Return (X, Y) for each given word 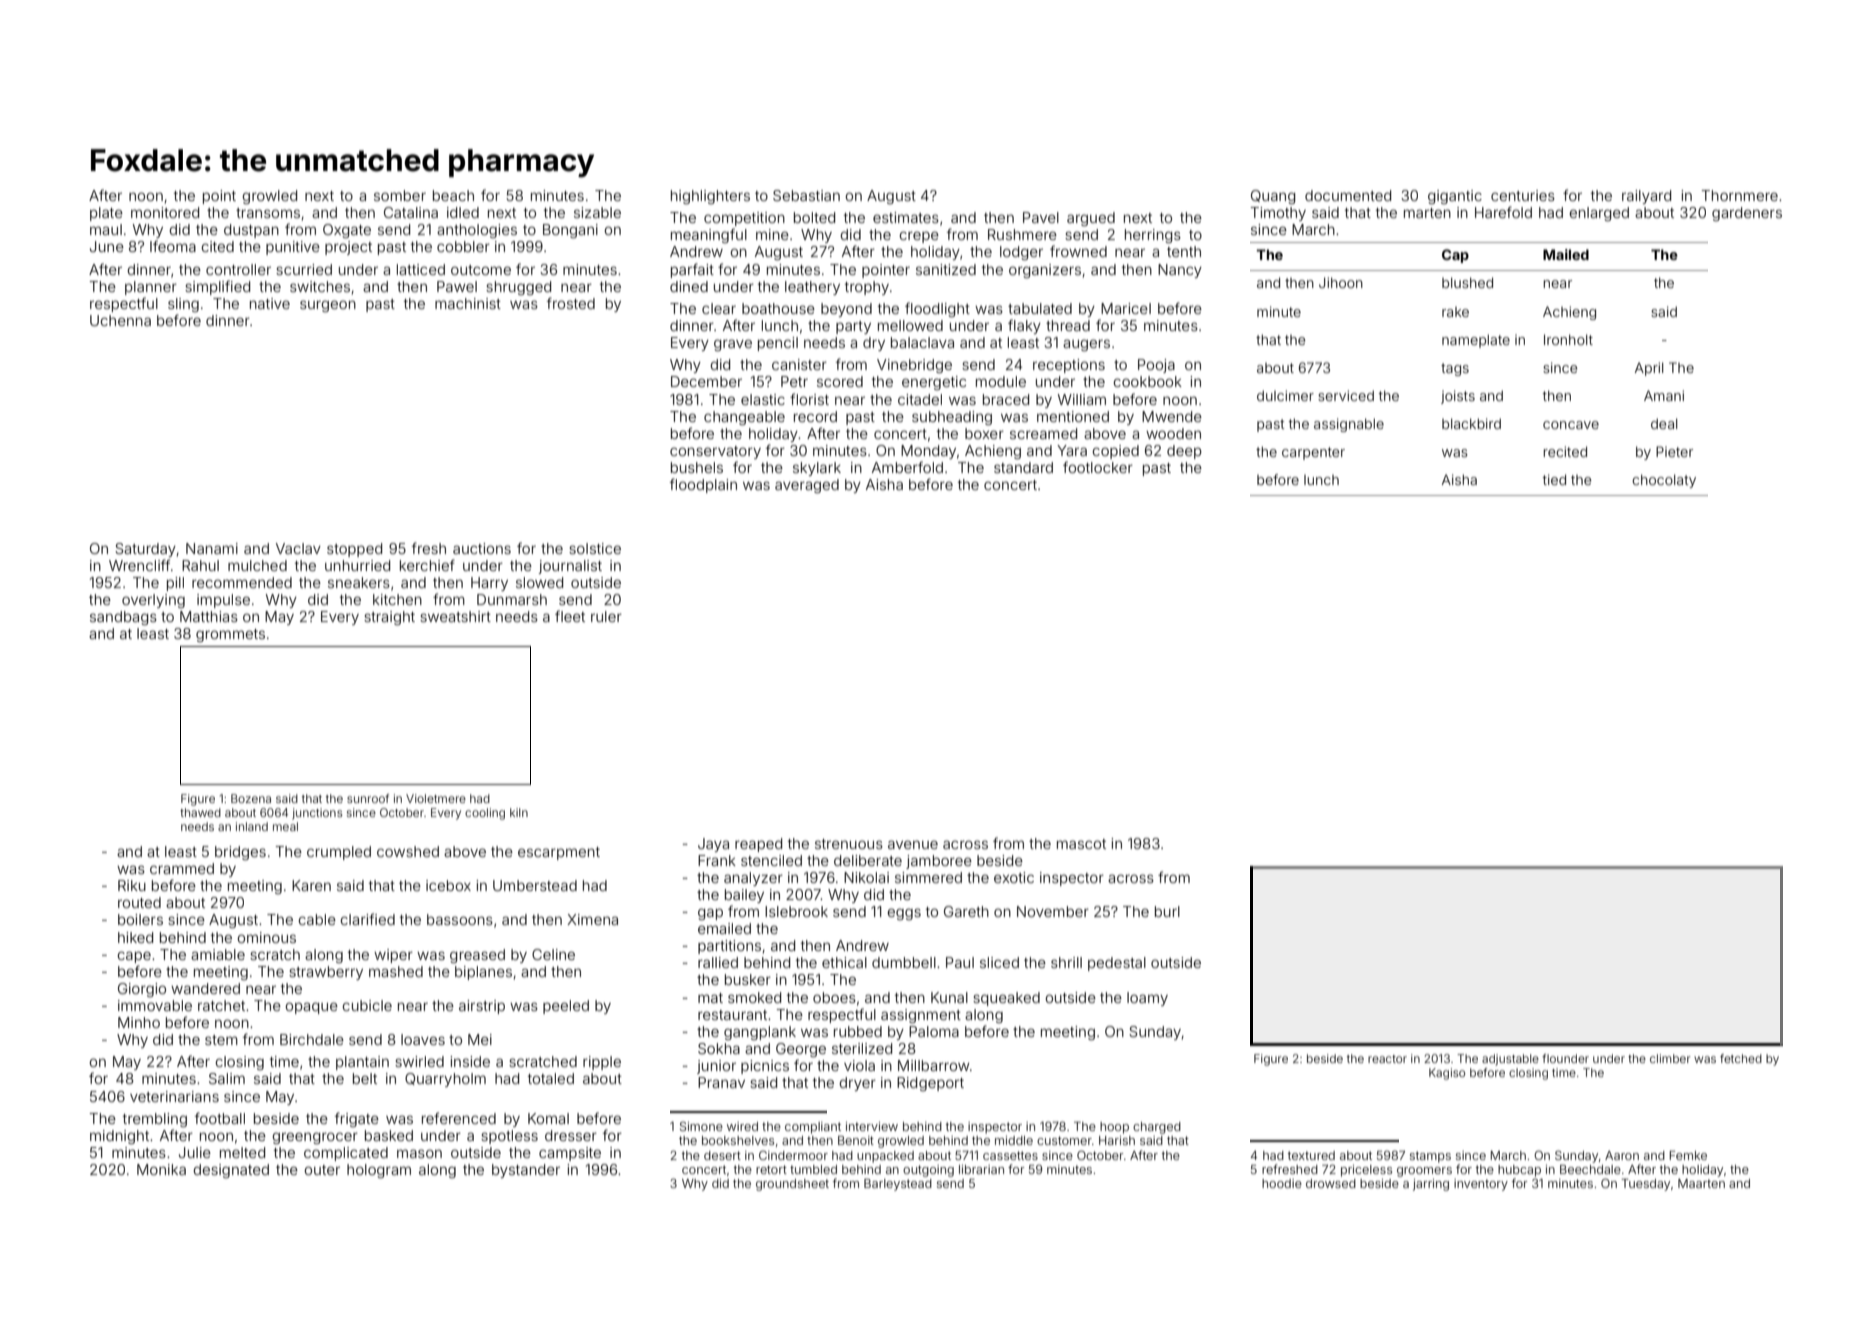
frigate (357, 1119)
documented (1348, 195)
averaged (807, 486)
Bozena (251, 798)
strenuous (849, 844)
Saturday (145, 550)
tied (1554, 479)
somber (400, 195)
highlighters (710, 197)
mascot (1081, 844)
